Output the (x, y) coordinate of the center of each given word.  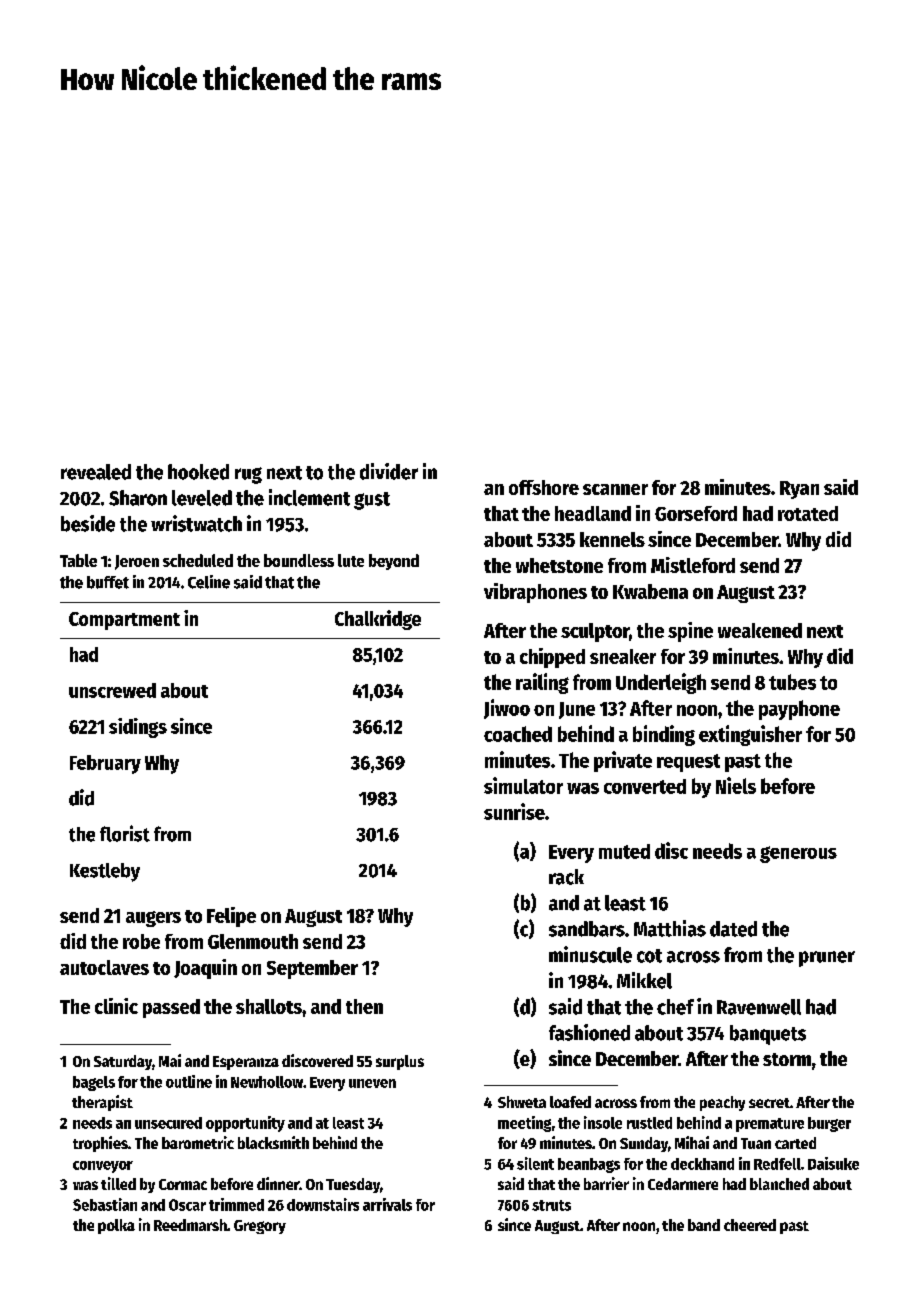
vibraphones (535, 593)
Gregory (260, 1227)
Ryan (799, 490)
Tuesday (353, 1185)
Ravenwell (759, 1007)
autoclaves (104, 967)
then (364, 1006)
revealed (96, 472)
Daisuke (833, 1163)
